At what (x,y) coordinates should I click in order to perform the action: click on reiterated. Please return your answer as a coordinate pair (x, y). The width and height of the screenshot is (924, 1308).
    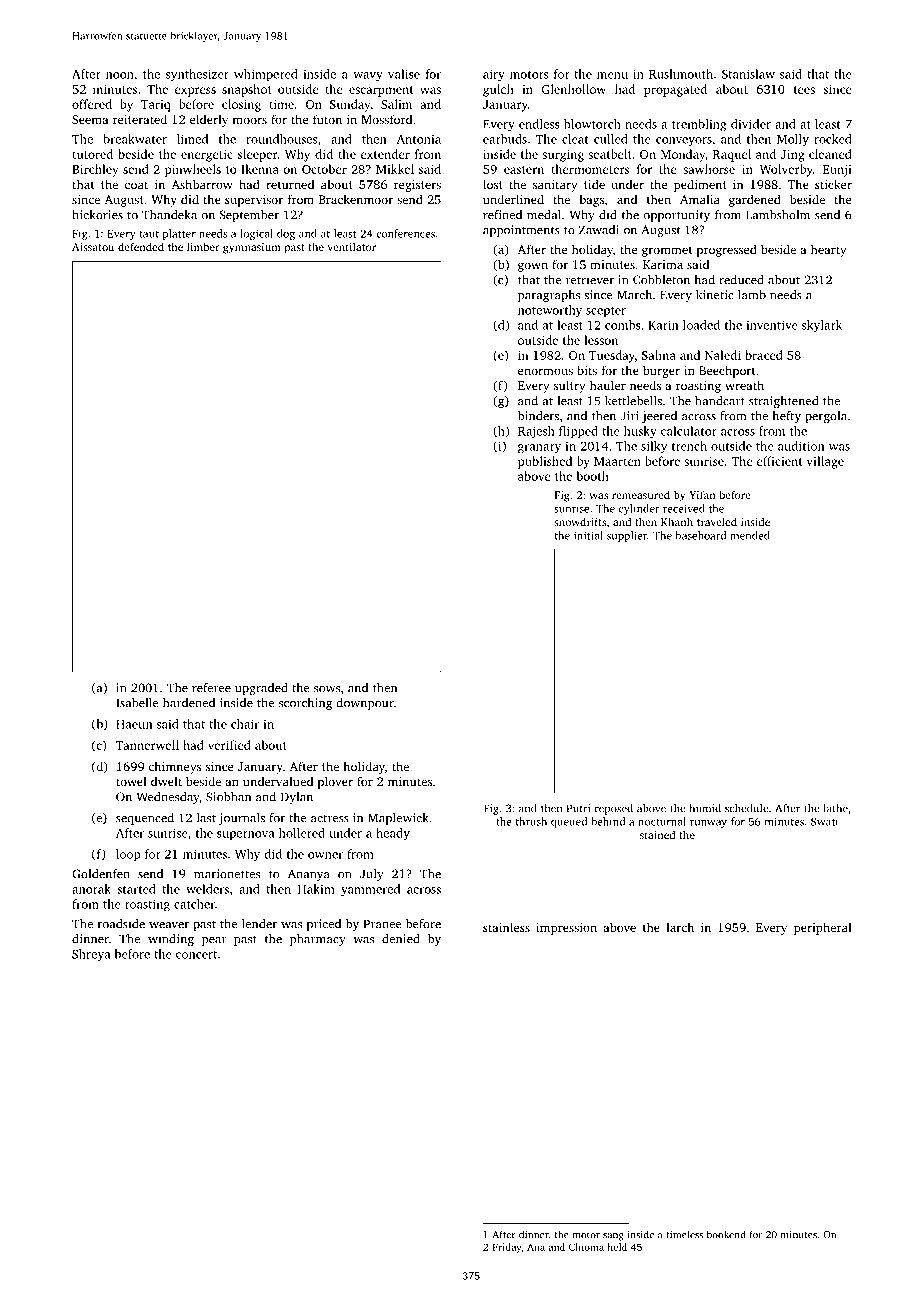
    Looking at the image, I should click on (140, 119).
